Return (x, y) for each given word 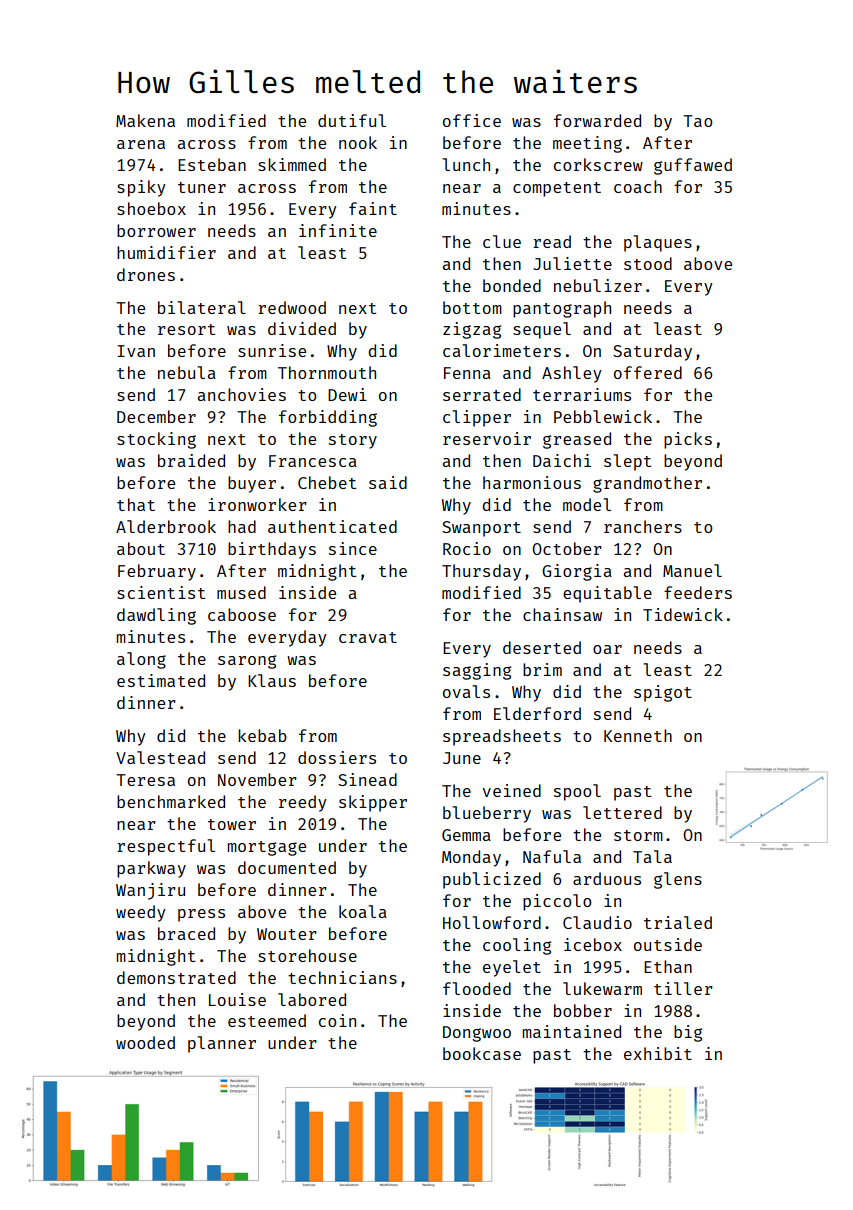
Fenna (467, 373)
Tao (697, 121)
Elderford (537, 713)
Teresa (145, 780)
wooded (145, 1042)
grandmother (647, 484)
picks (688, 440)
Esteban (212, 164)
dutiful (352, 120)
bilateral (202, 307)
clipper (477, 418)
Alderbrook (166, 526)
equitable (607, 594)
